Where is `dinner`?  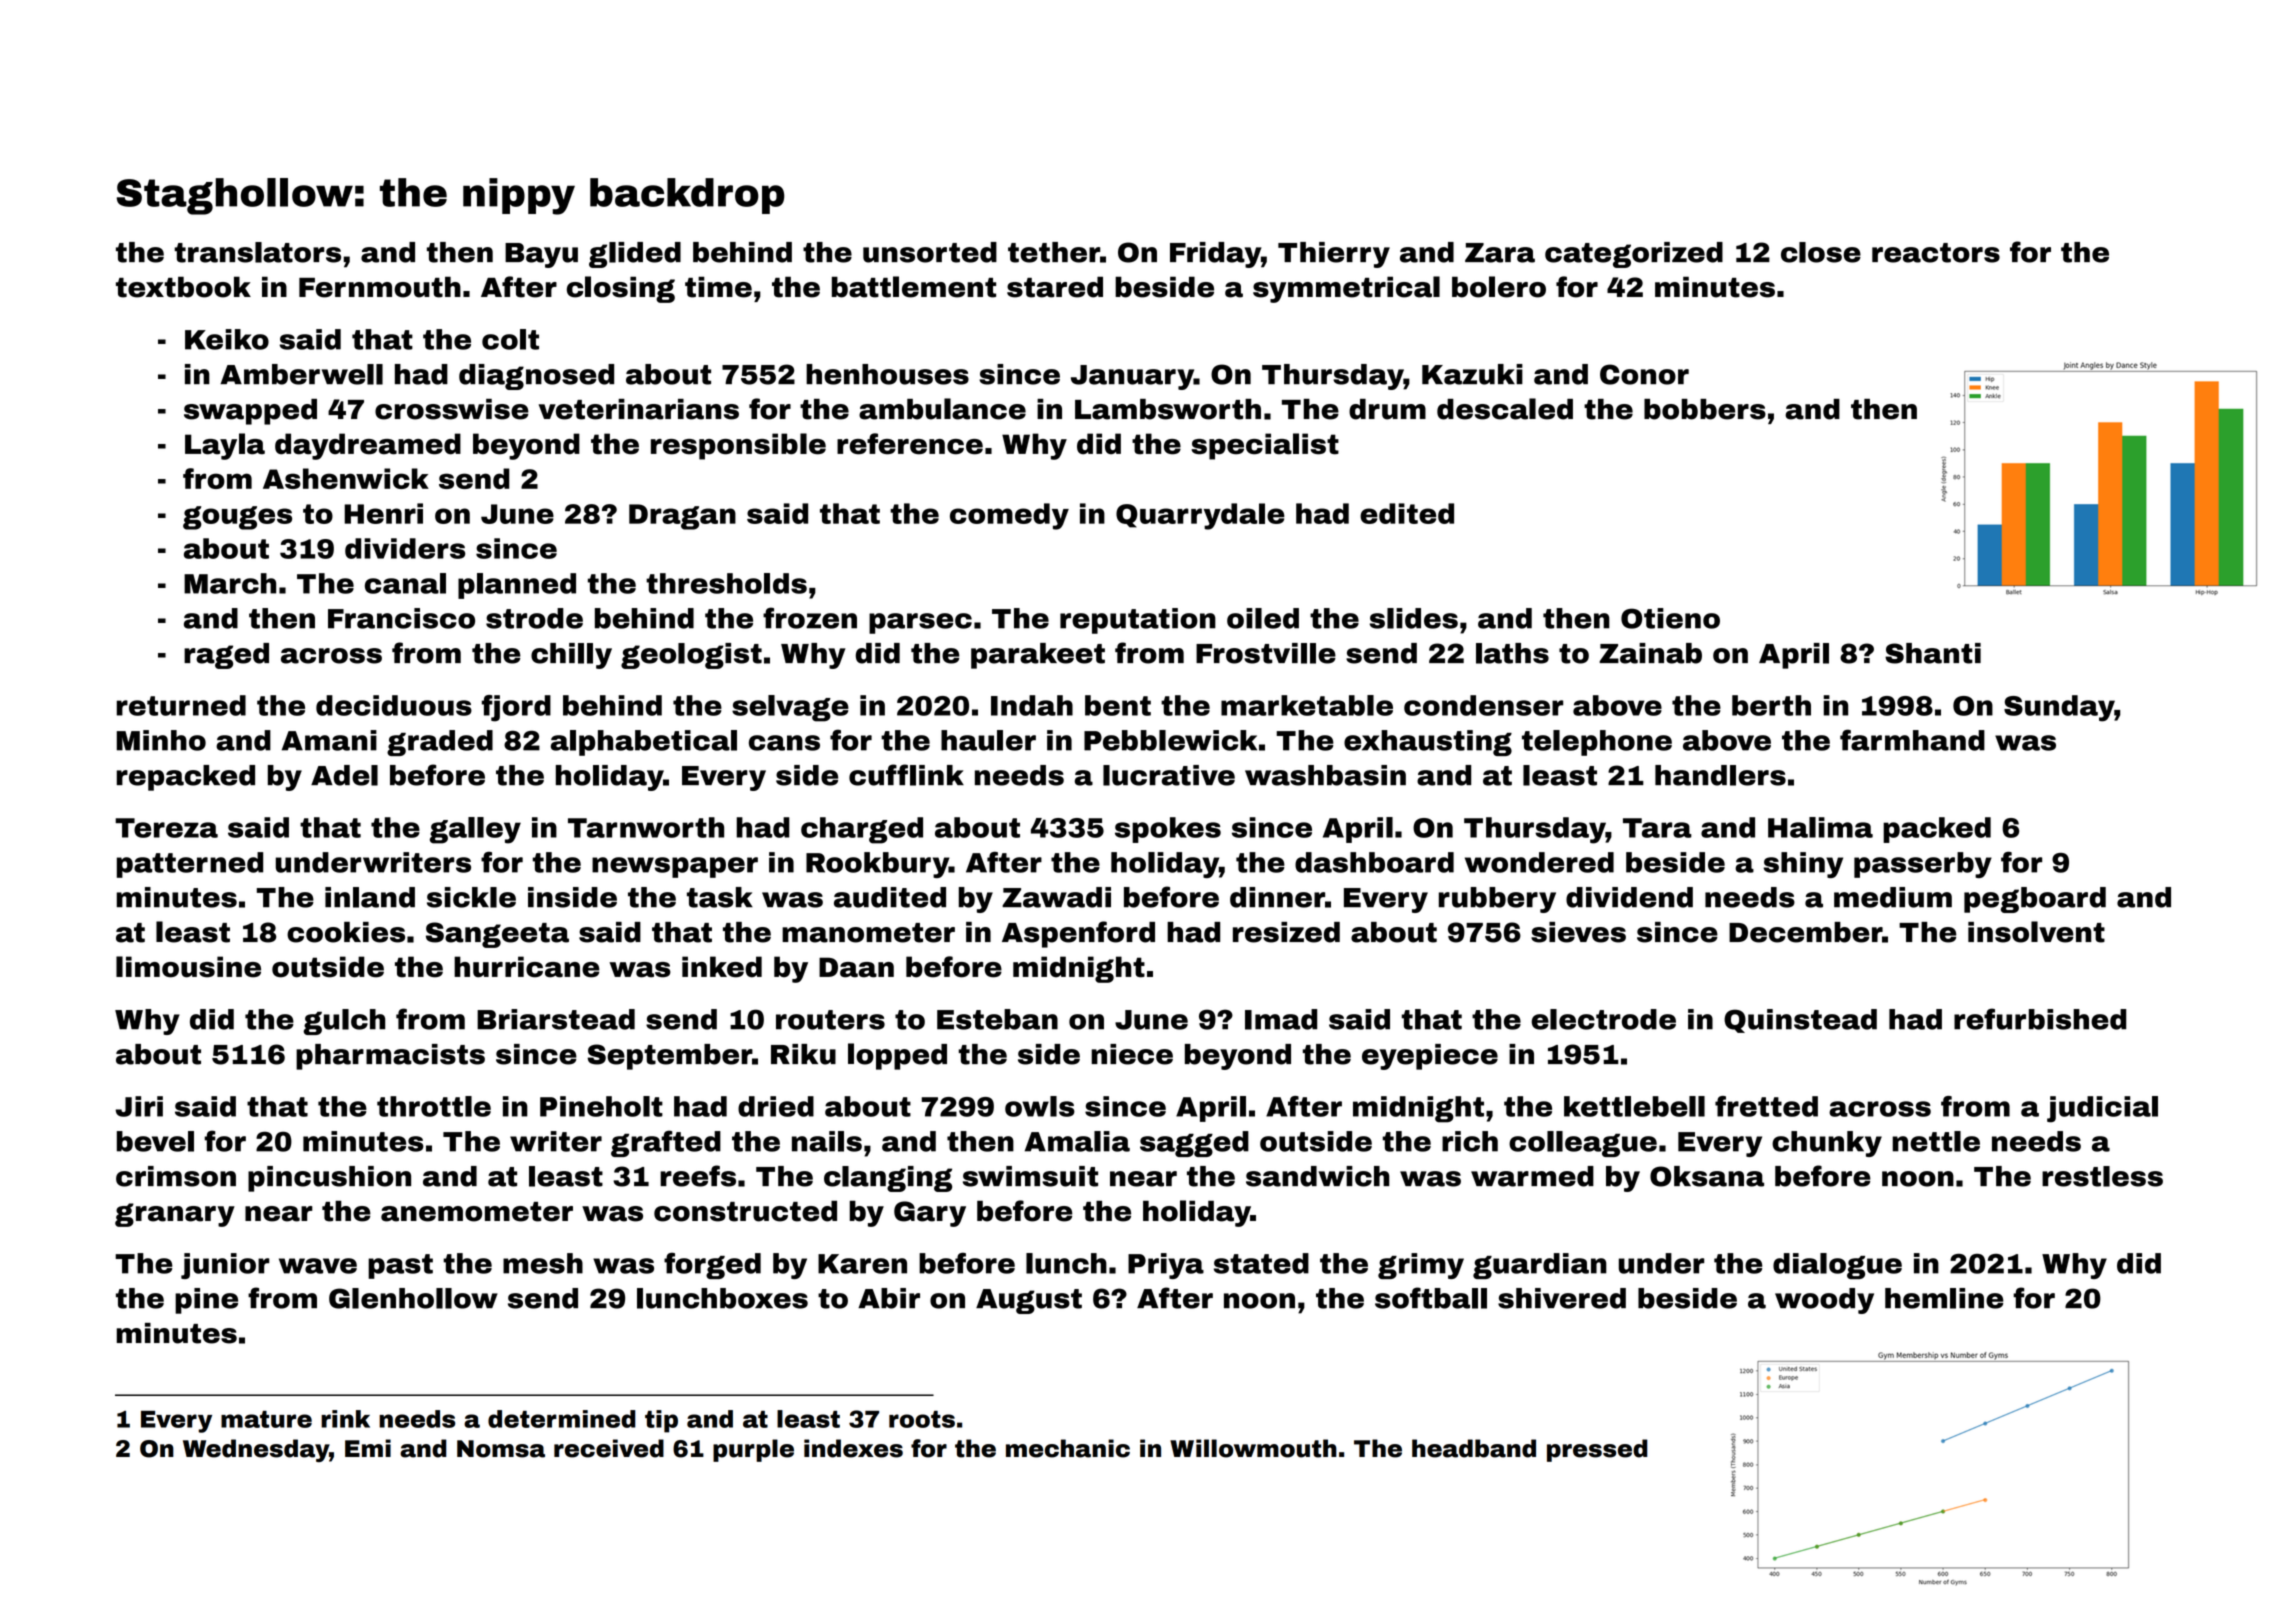 dinner is located at coordinates (1277, 897).
